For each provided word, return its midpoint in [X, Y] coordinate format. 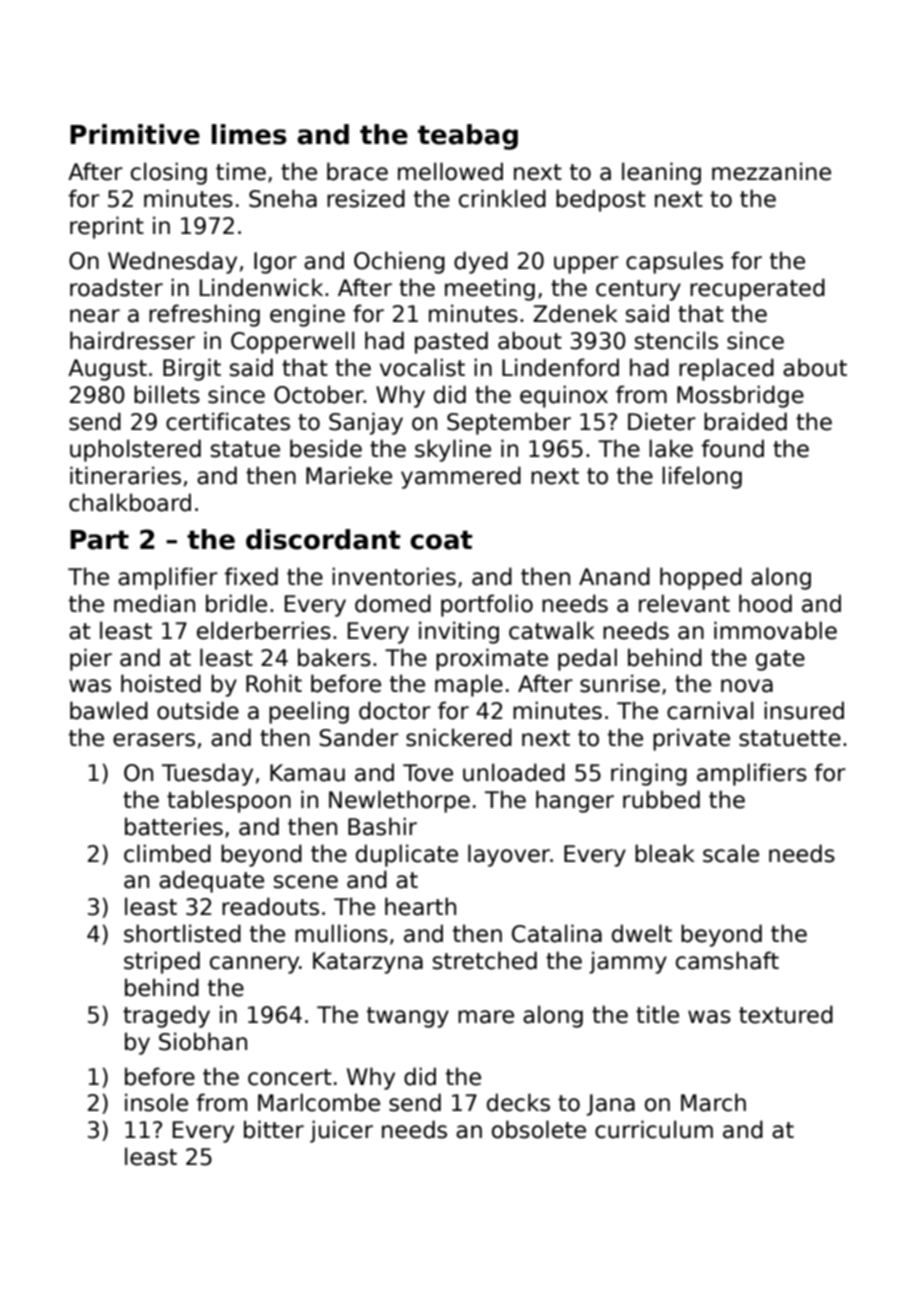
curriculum [654, 1129]
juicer [341, 1131]
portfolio [487, 605]
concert [290, 1077]
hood [765, 603]
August [107, 370]
